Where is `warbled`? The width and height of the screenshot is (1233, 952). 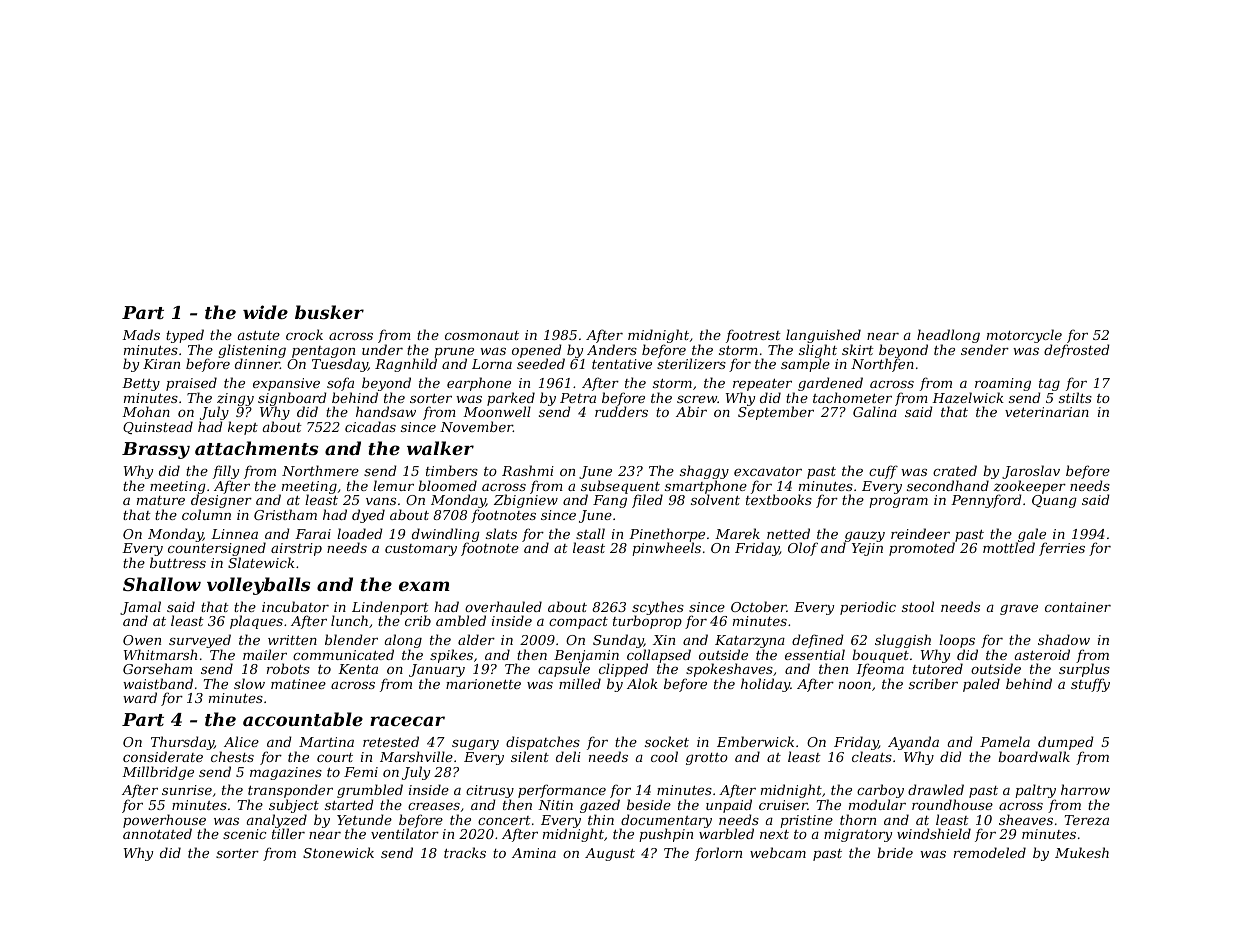
warbled is located at coordinates (726, 834).
